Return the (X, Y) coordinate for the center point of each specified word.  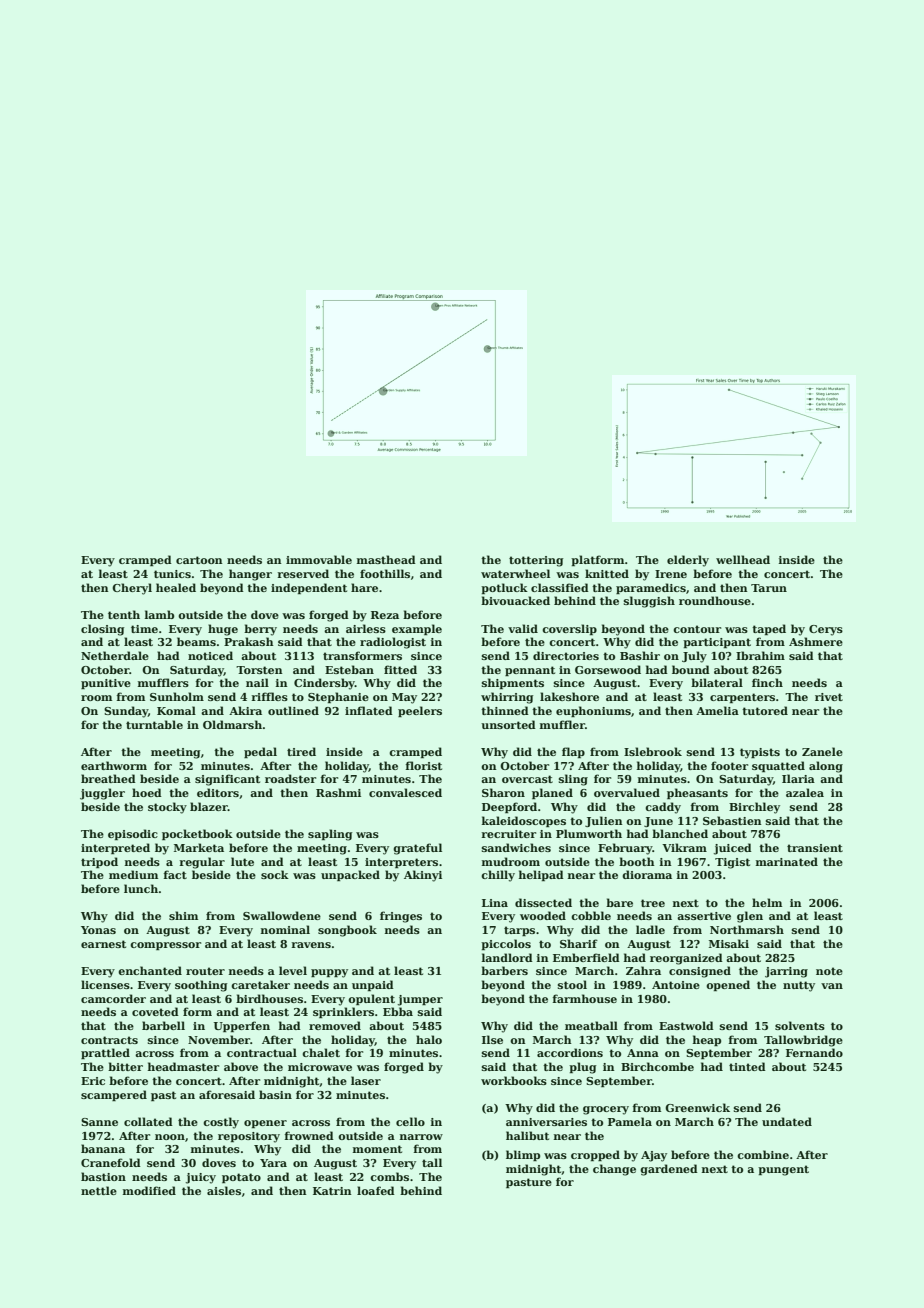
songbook (347, 931)
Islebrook (653, 751)
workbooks (514, 1080)
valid (523, 628)
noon (170, 1137)
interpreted (115, 848)
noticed (210, 655)
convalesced (405, 792)
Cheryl (132, 589)
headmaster (183, 1066)
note (829, 971)
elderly (688, 561)
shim (183, 915)
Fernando (814, 1052)
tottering (536, 561)
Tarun (769, 588)
